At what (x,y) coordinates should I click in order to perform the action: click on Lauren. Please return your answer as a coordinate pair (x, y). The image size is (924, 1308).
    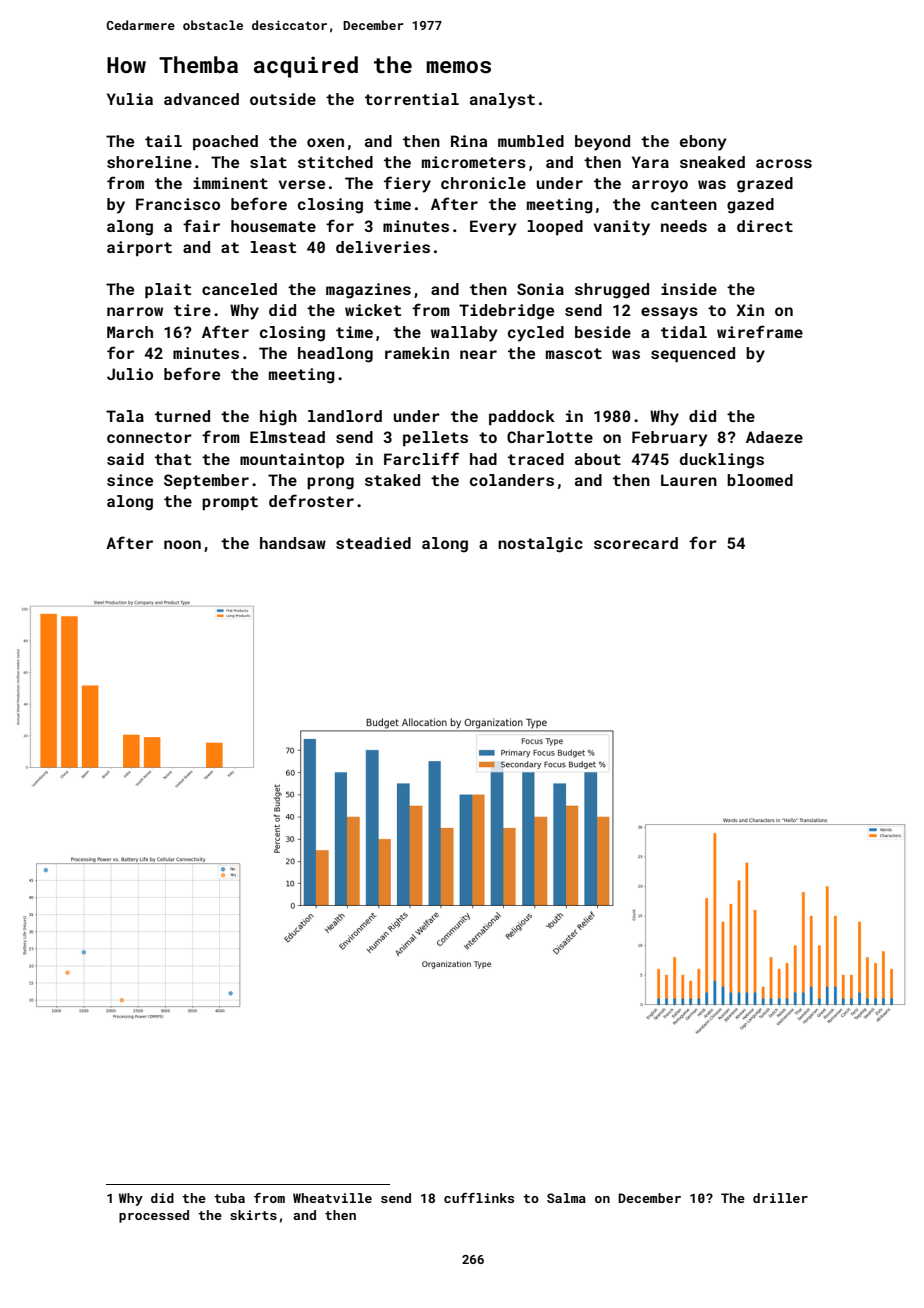
    Looking at the image, I should click on (689, 480).
